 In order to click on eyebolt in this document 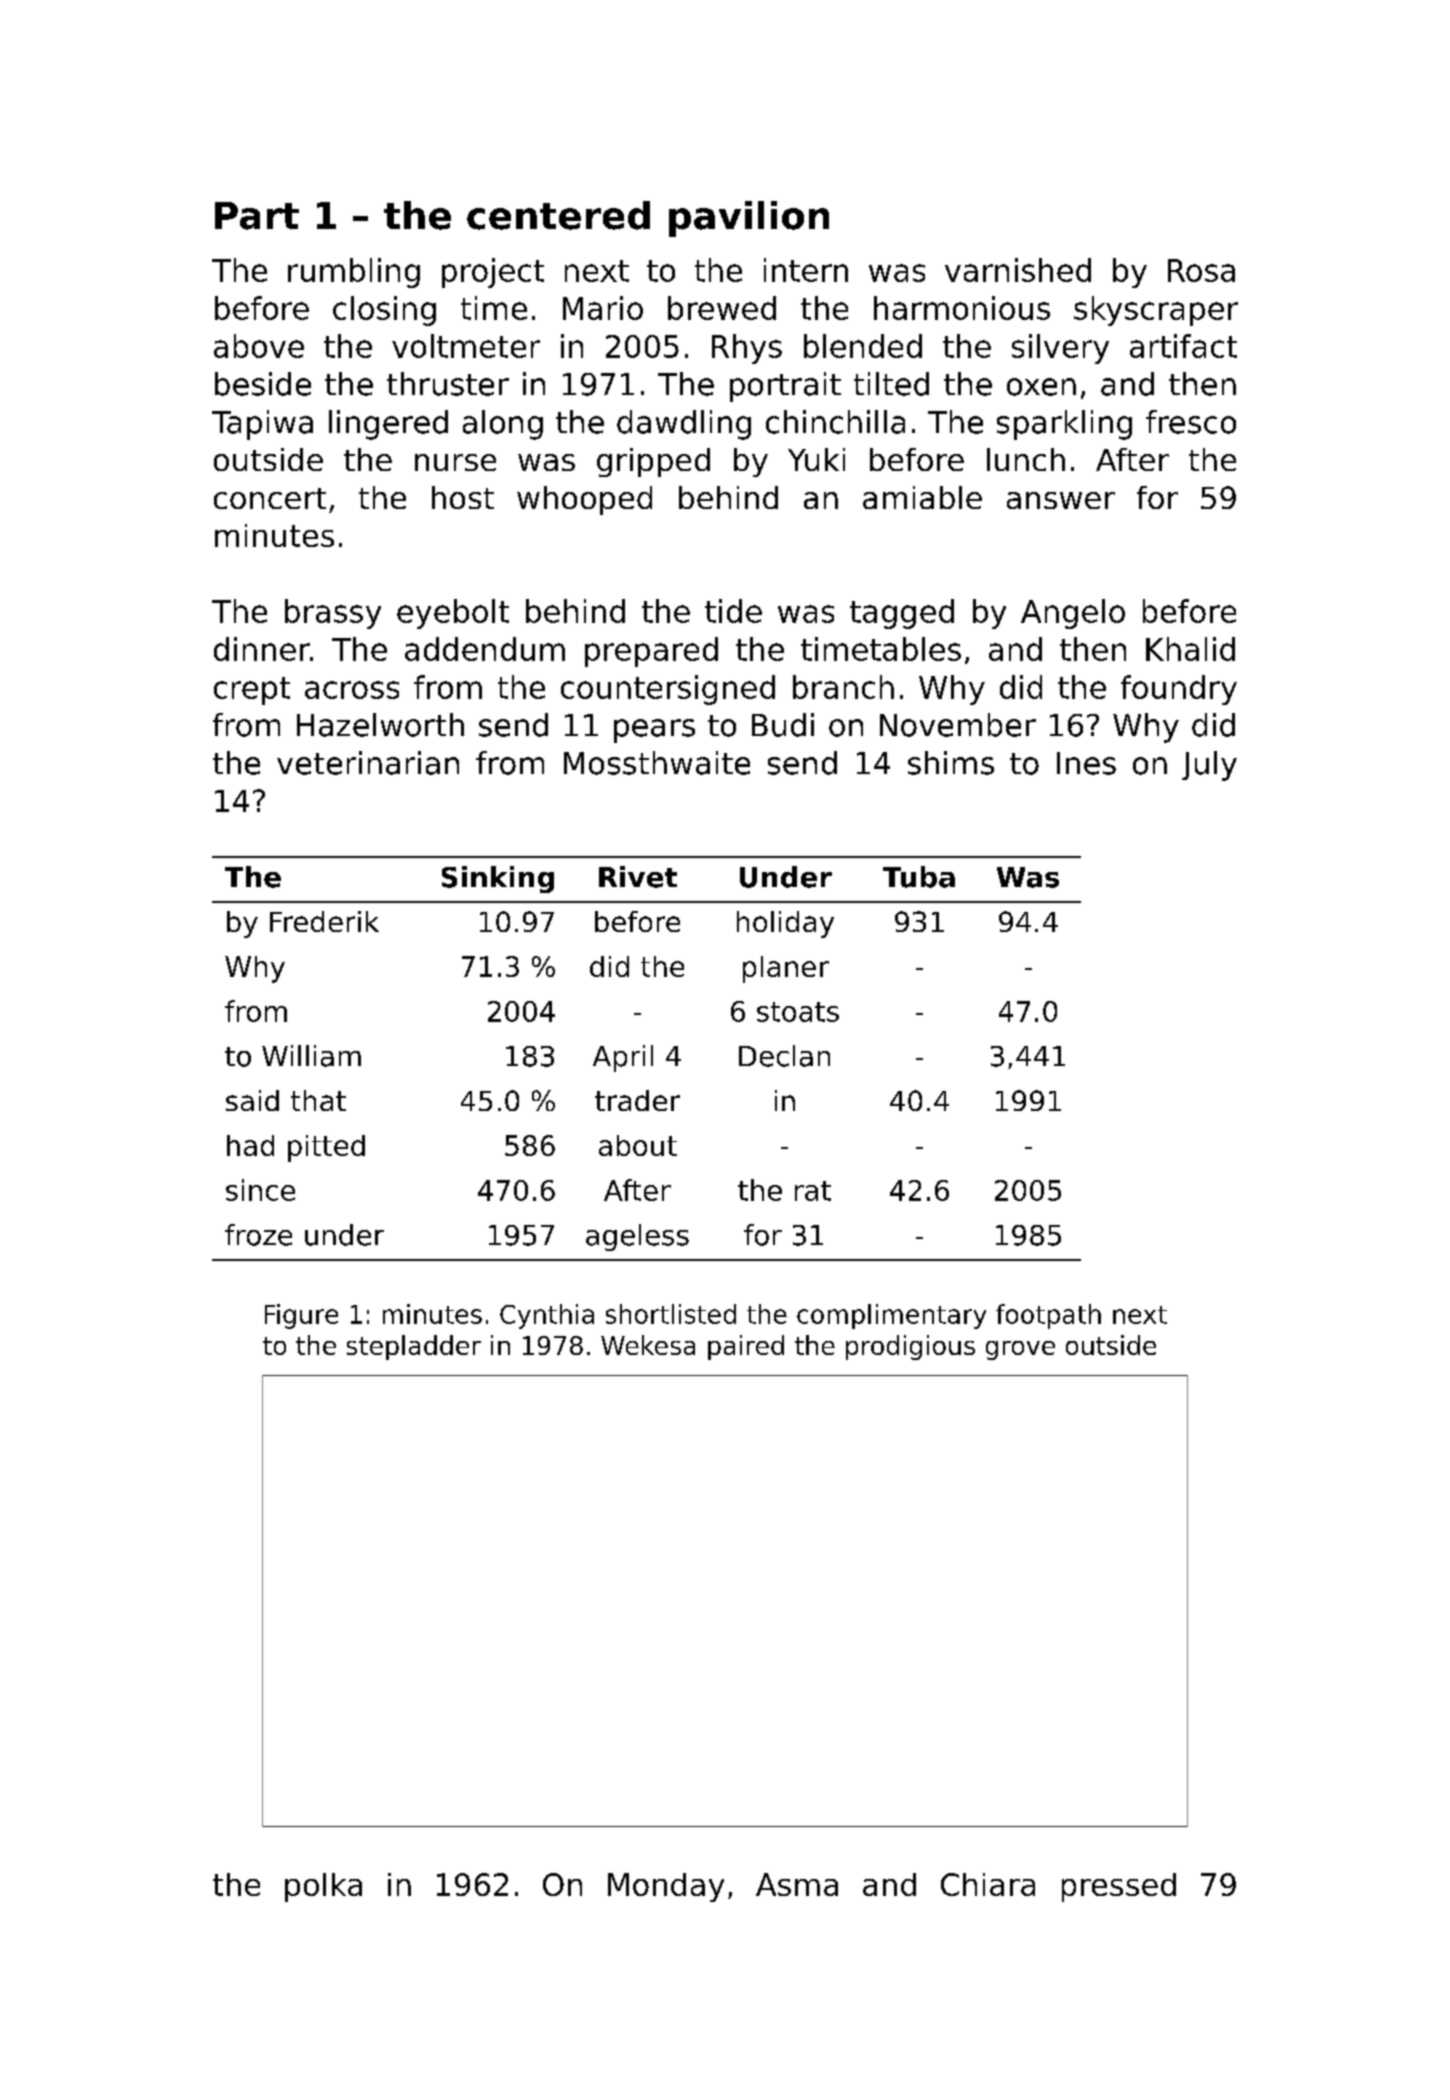, I will do `click(453, 614)`.
